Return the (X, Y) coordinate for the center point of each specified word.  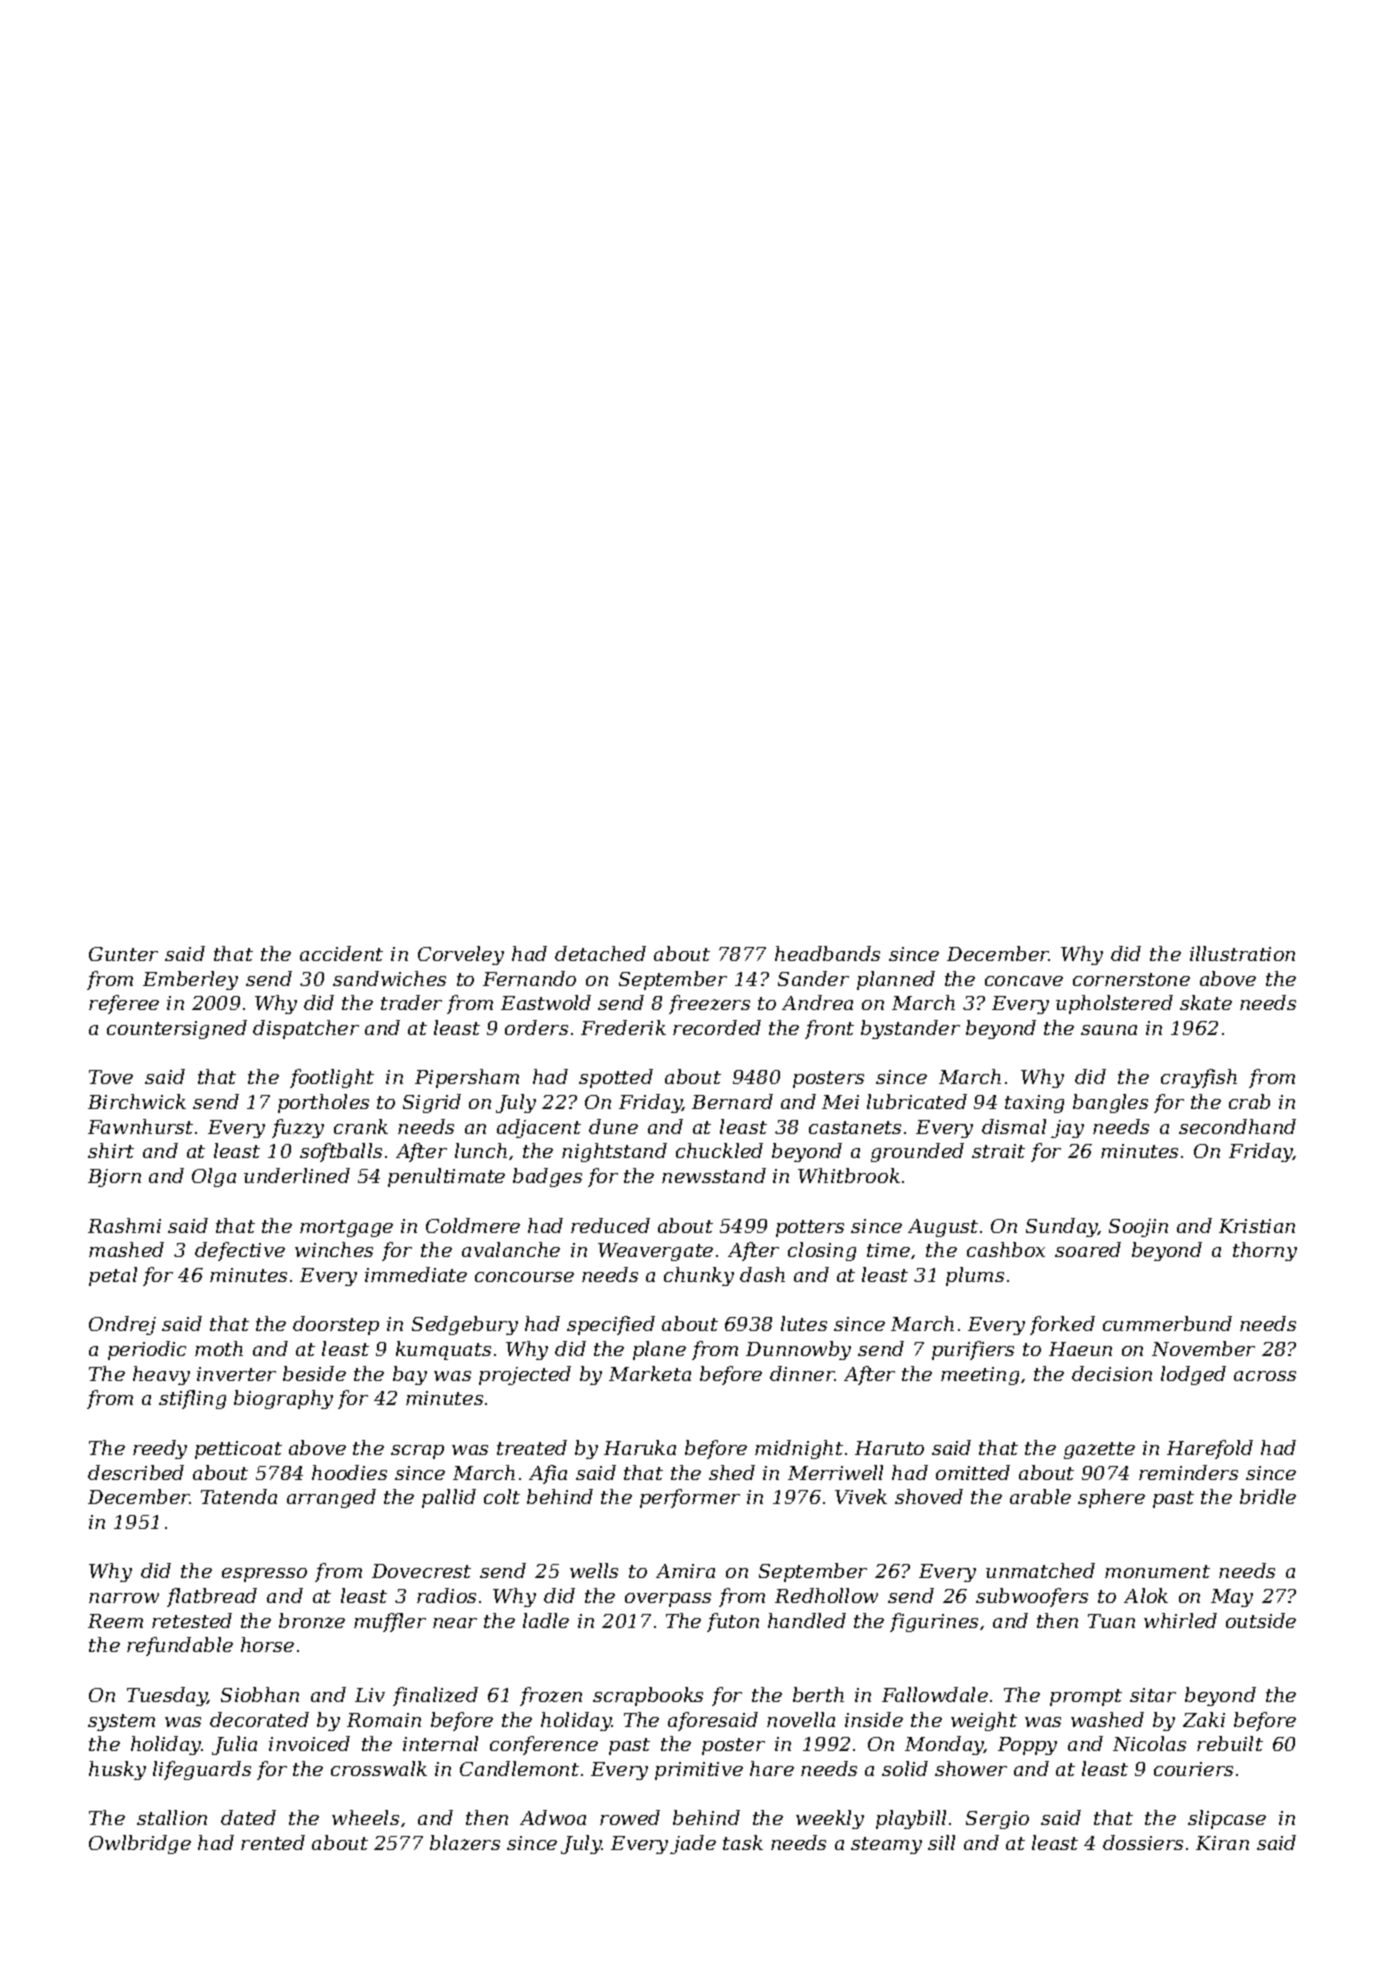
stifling (192, 1399)
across (1265, 1376)
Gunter (123, 954)
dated (248, 1817)
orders (536, 1027)
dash (762, 1274)
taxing (1034, 1104)
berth (818, 1694)
